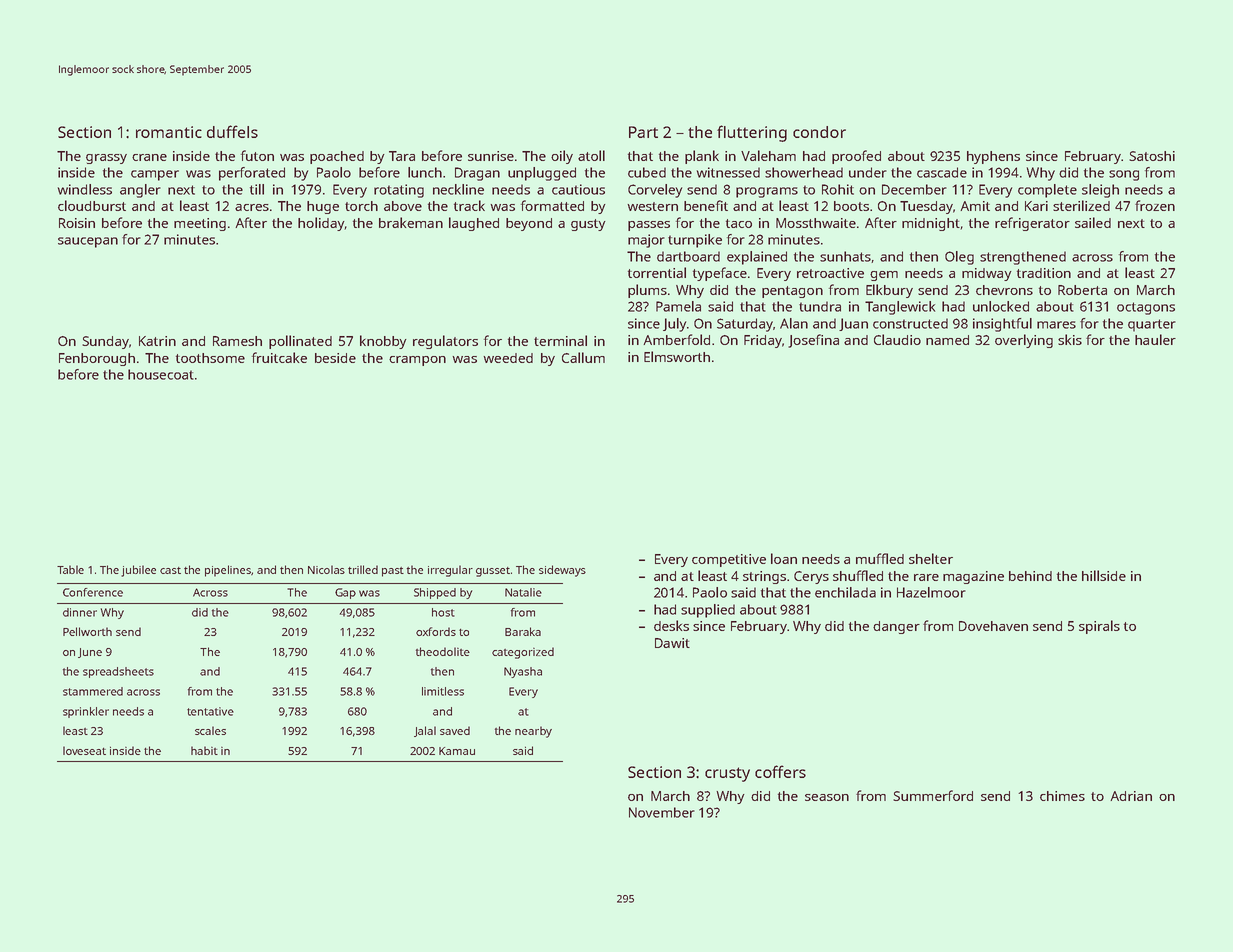 The image size is (1233, 952). Describe the element at coordinates (169, 132) in the screenshot. I see `romantic` at that location.
